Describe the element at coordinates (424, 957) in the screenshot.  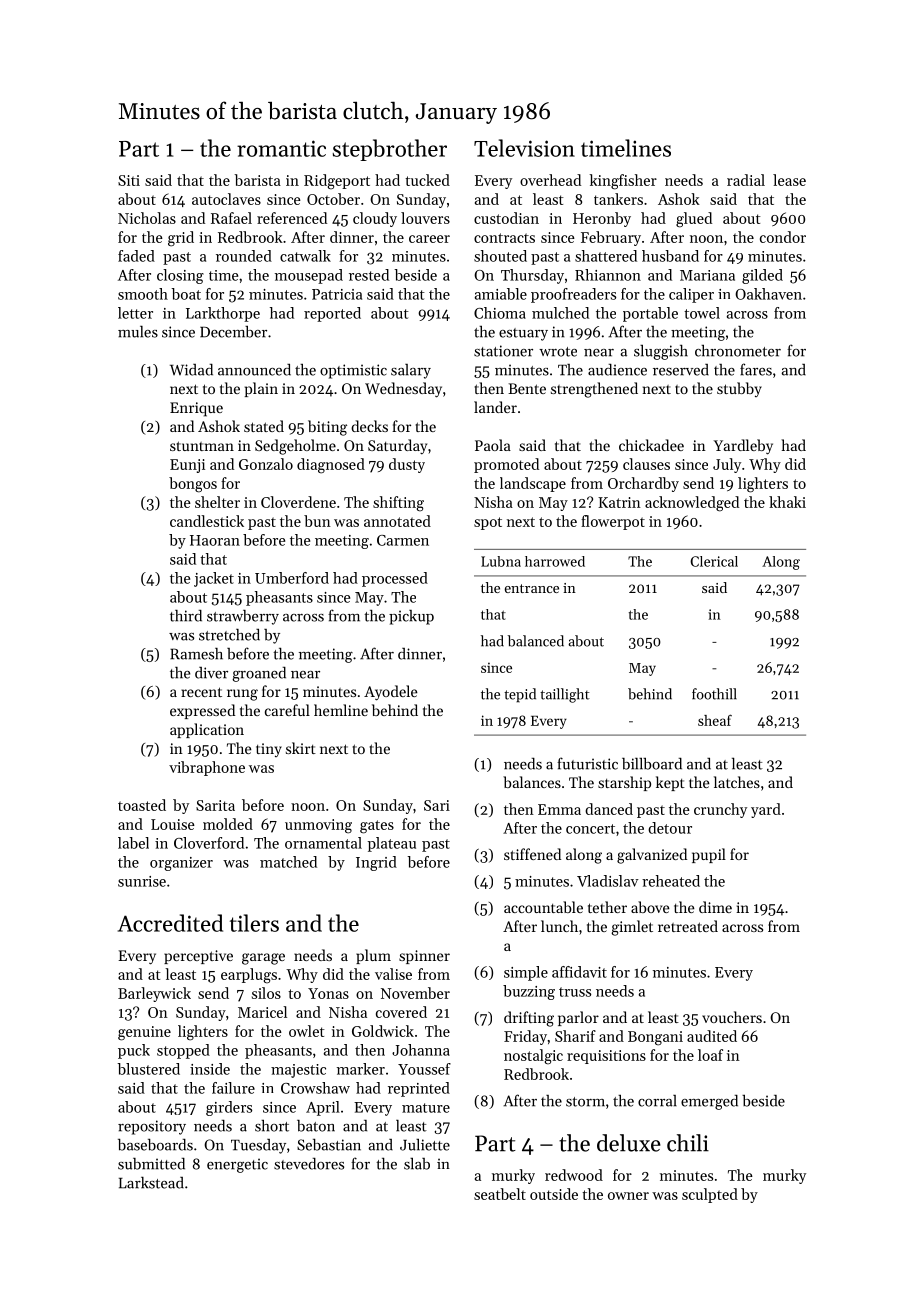
I see `spinner` at that location.
